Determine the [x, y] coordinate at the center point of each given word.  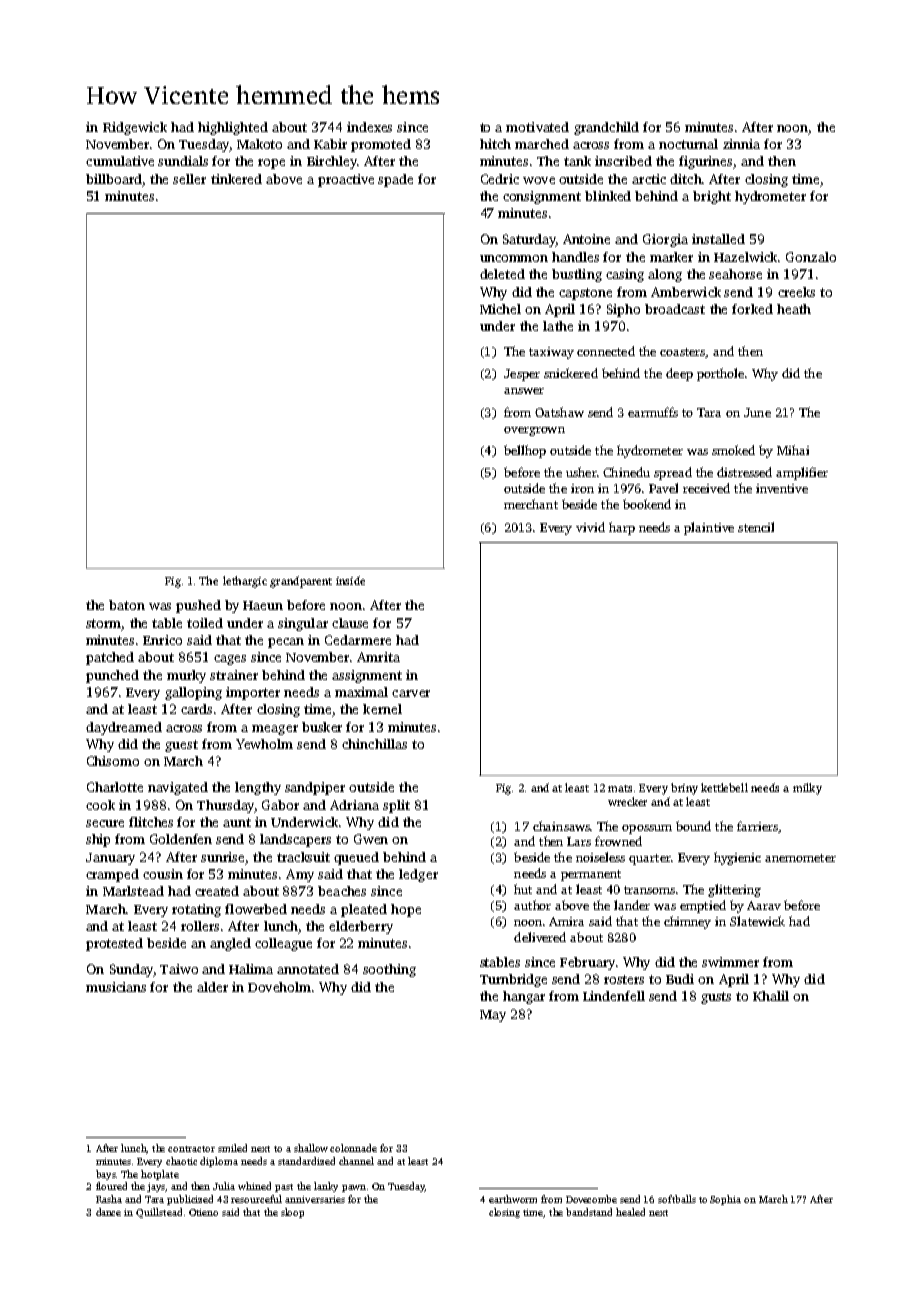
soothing [389, 970]
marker [671, 257]
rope [271, 164]
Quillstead [159, 1213]
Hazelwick [745, 257]
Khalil [771, 996]
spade [395, 180]
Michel [500, 309]
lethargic [245, 582]
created [217, 891]
